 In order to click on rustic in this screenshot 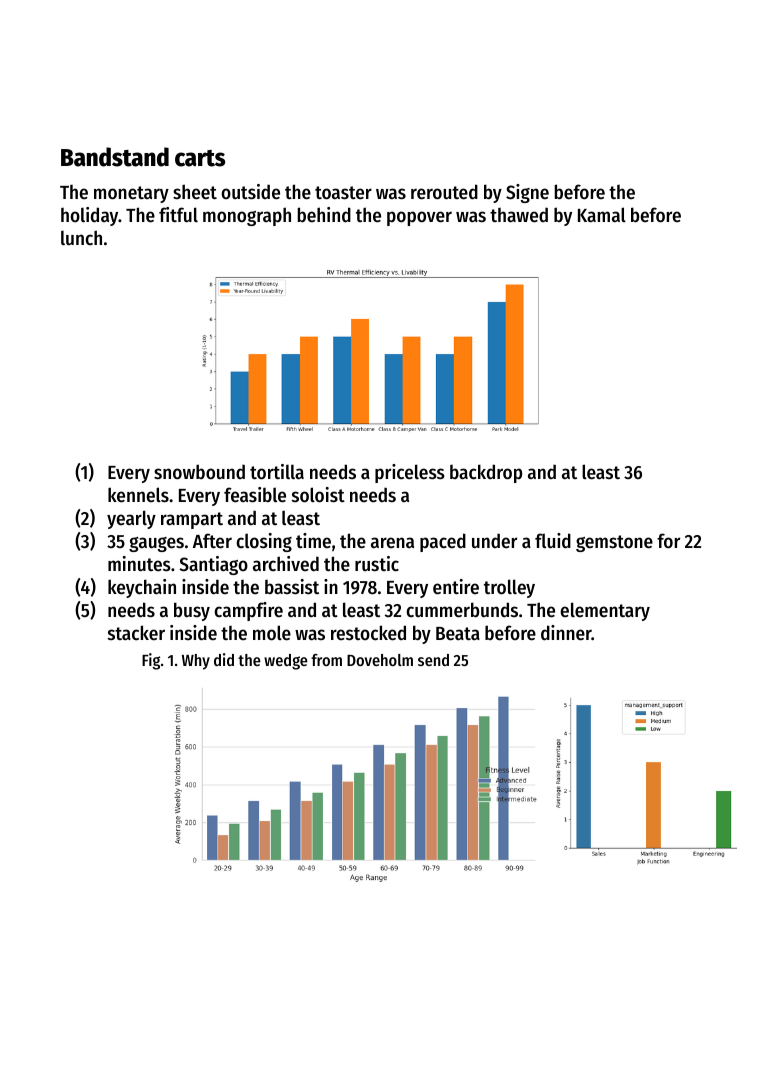, I will do `click(377, 564)`.
